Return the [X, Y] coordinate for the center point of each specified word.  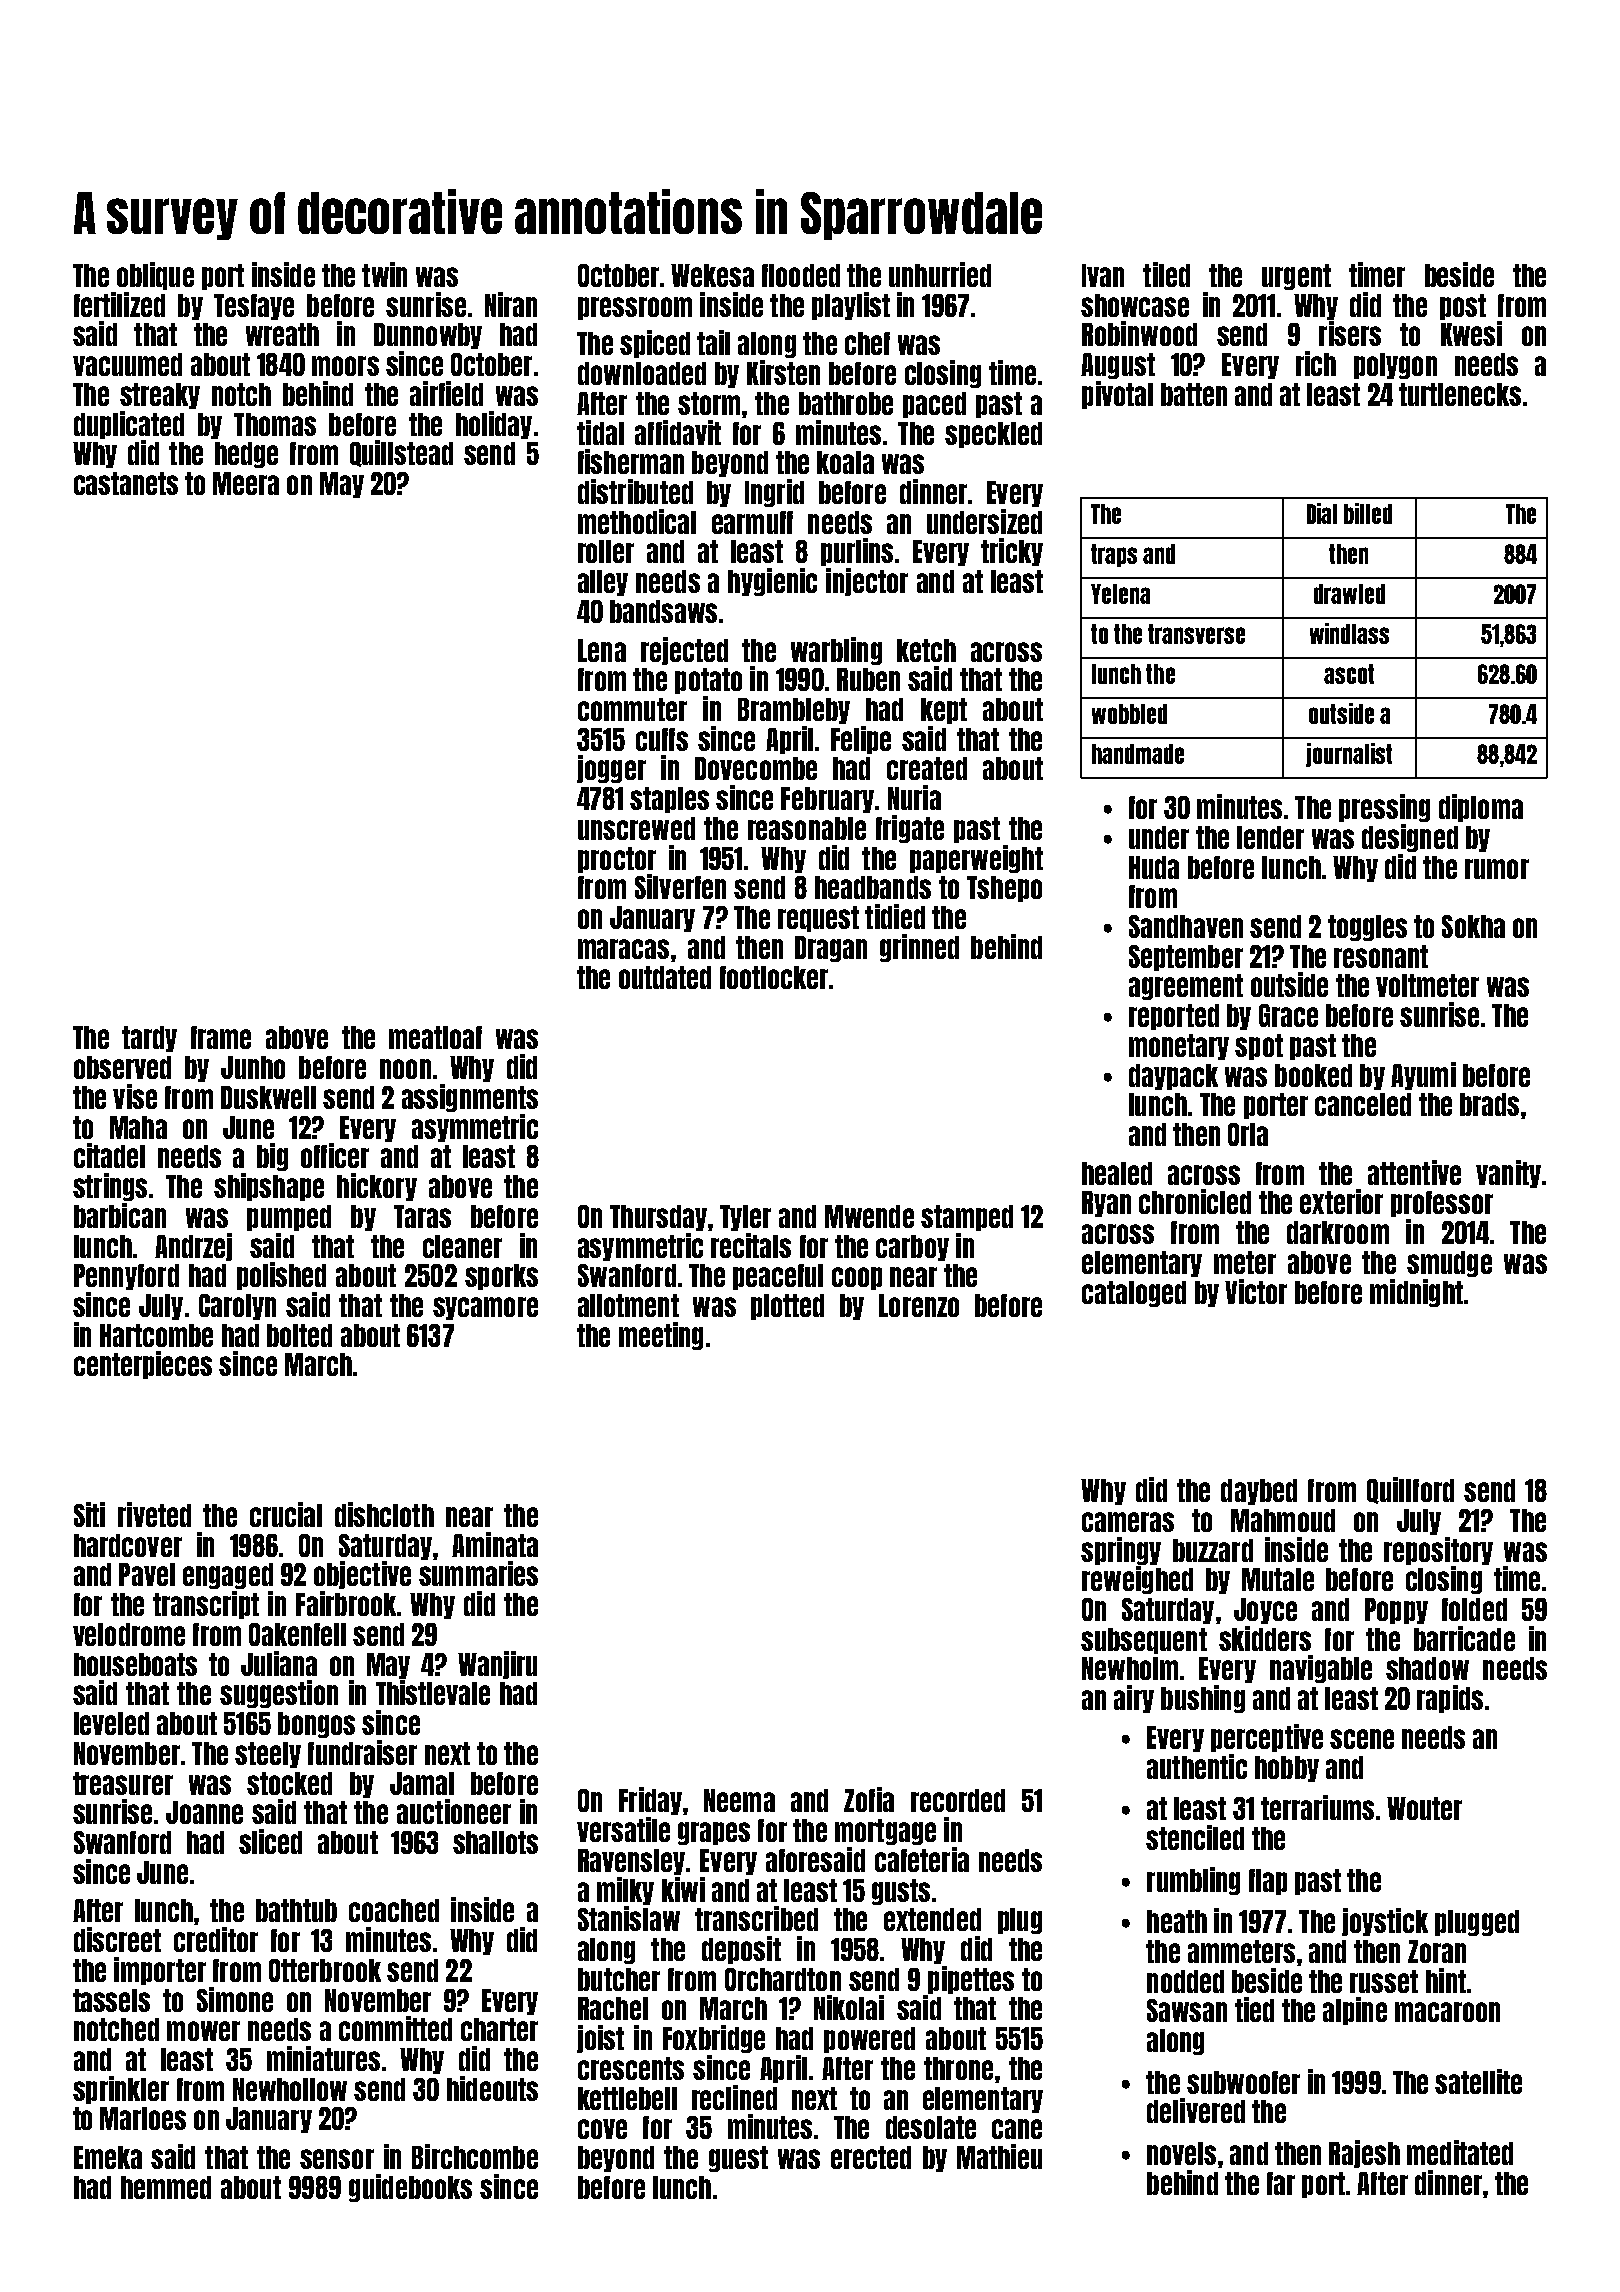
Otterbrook [325, 1970]
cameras [1128, 1522]
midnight [1416, 1293]
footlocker [774, 977]
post [1463, 307]
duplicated [129, 425]
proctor [617, 860]
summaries [478, 1573]
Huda [1154, 867]
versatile [623, 1829]
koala [845, 462]
